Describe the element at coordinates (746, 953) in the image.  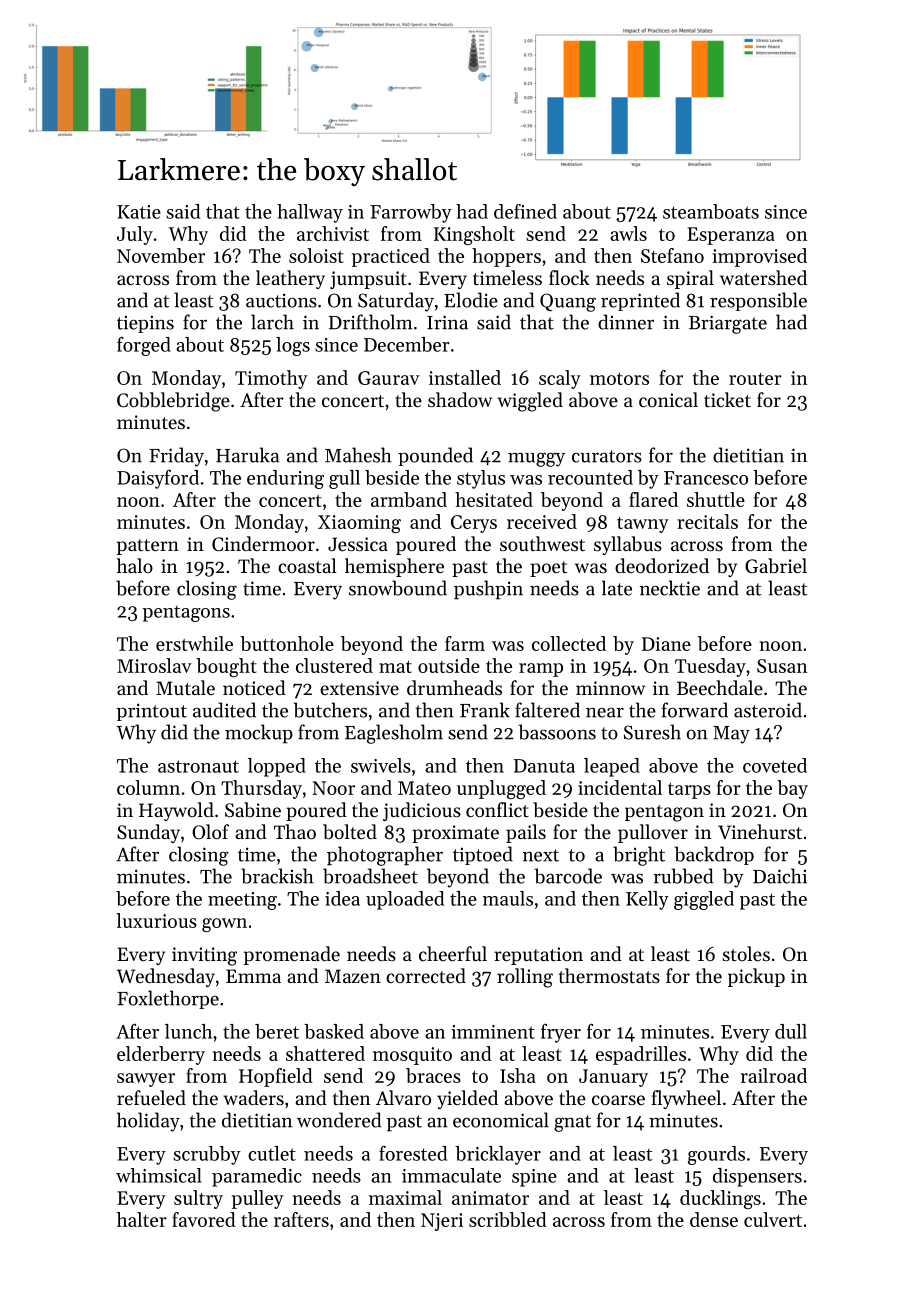
I see `stoles` at that location.
